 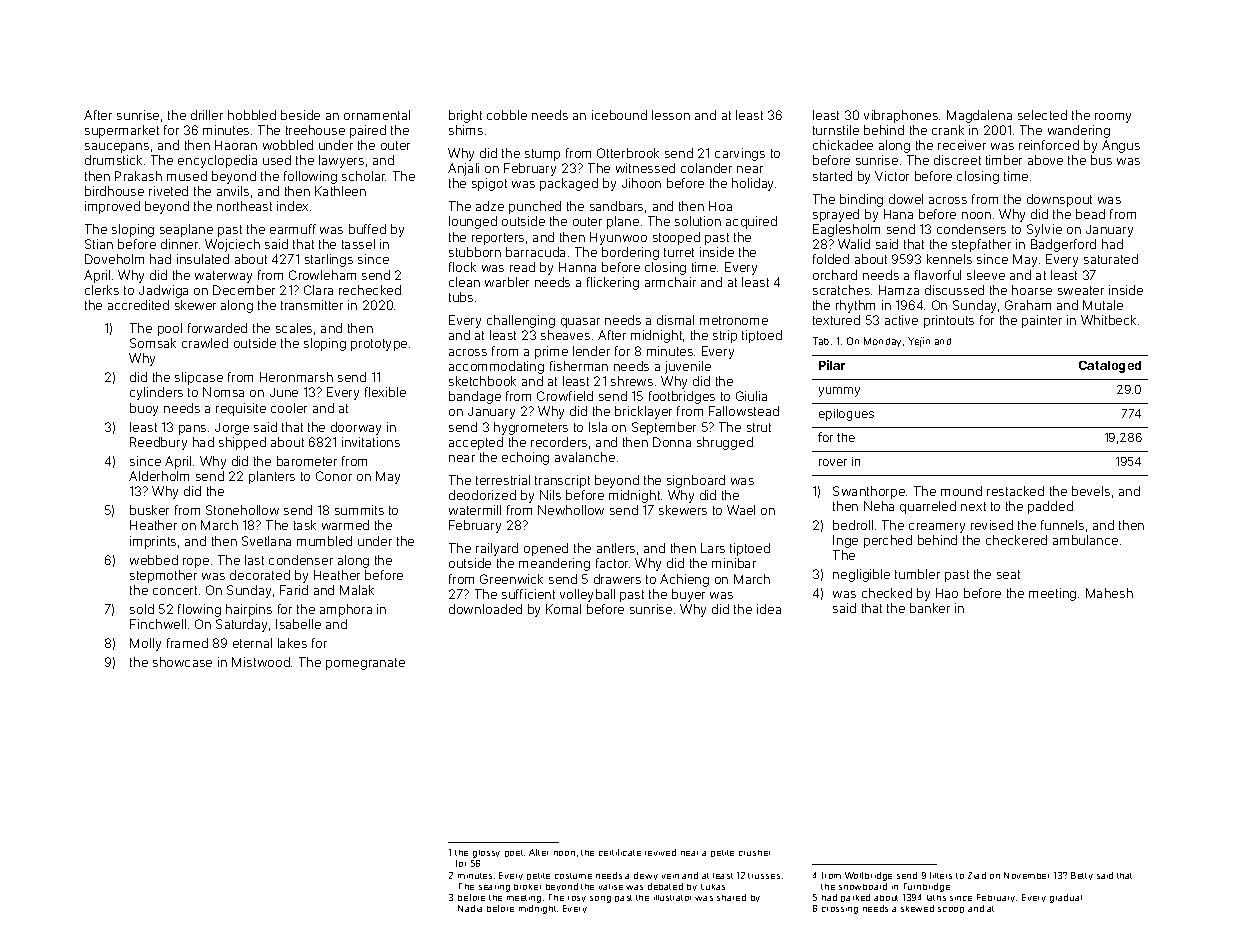 What do you see at coordinates (620, 852) in the page?
I see `certificate` at bounding box center [620, 852].
